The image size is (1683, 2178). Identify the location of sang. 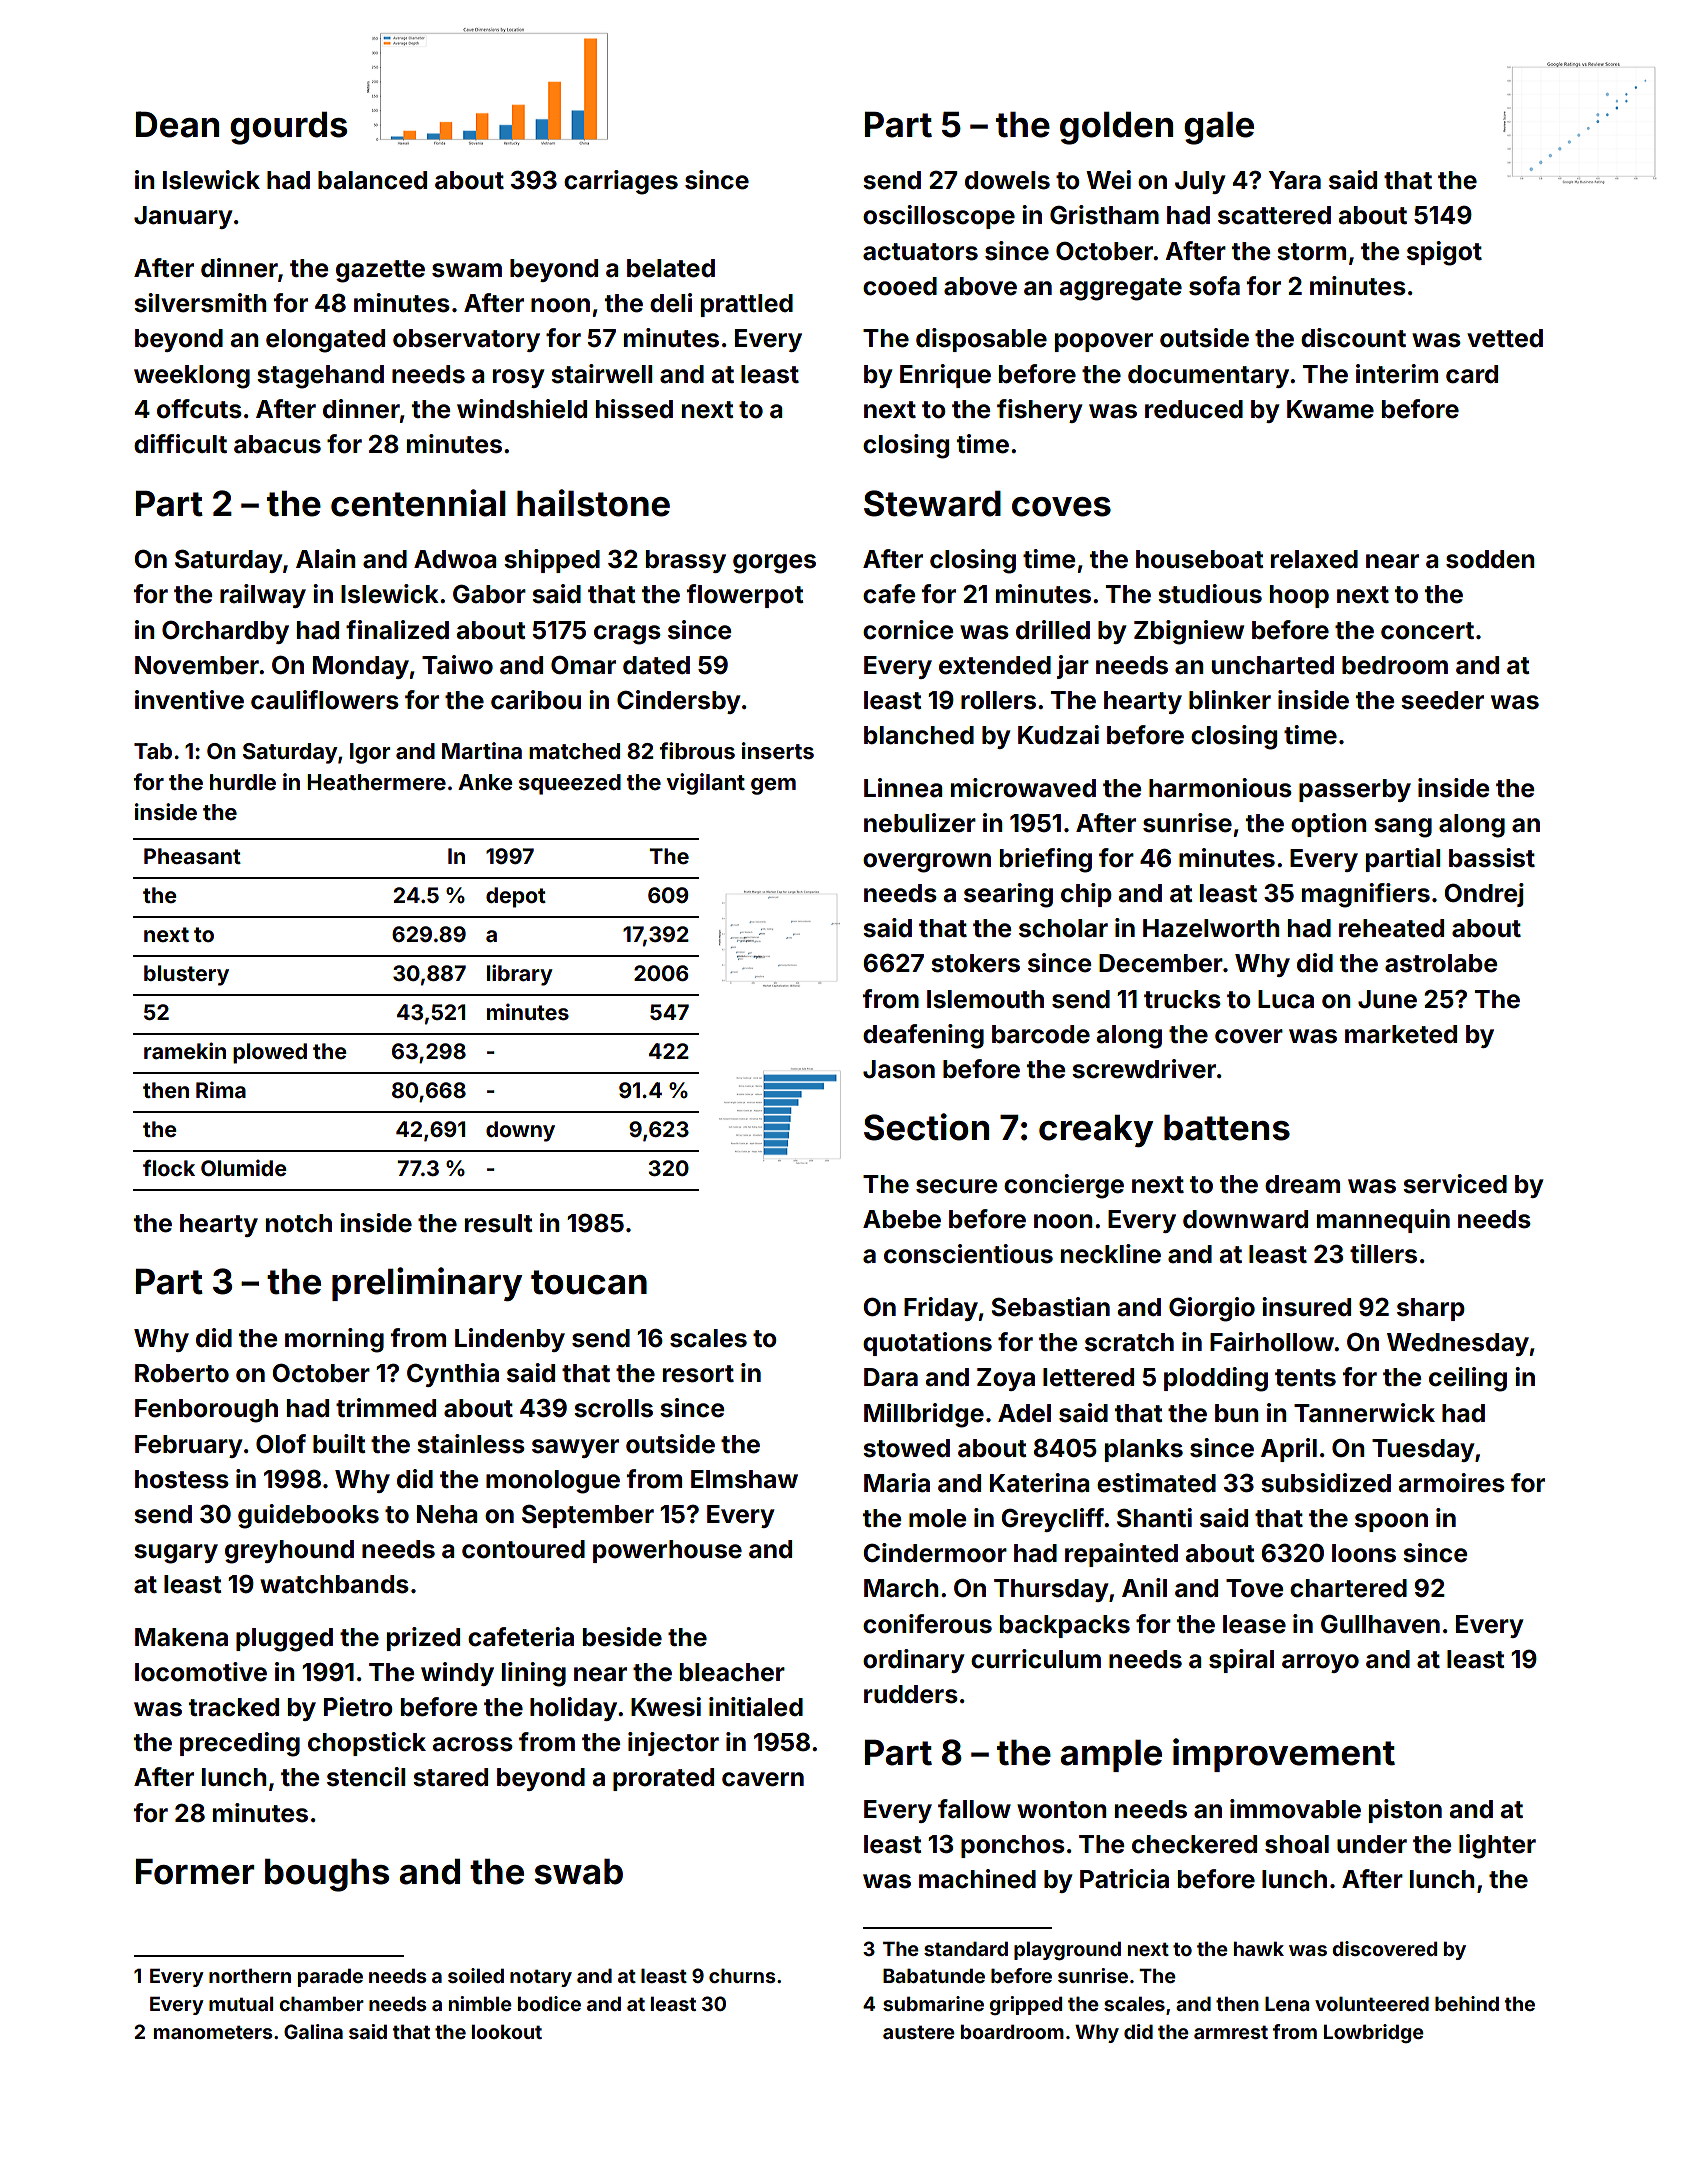
(1403, 828).
